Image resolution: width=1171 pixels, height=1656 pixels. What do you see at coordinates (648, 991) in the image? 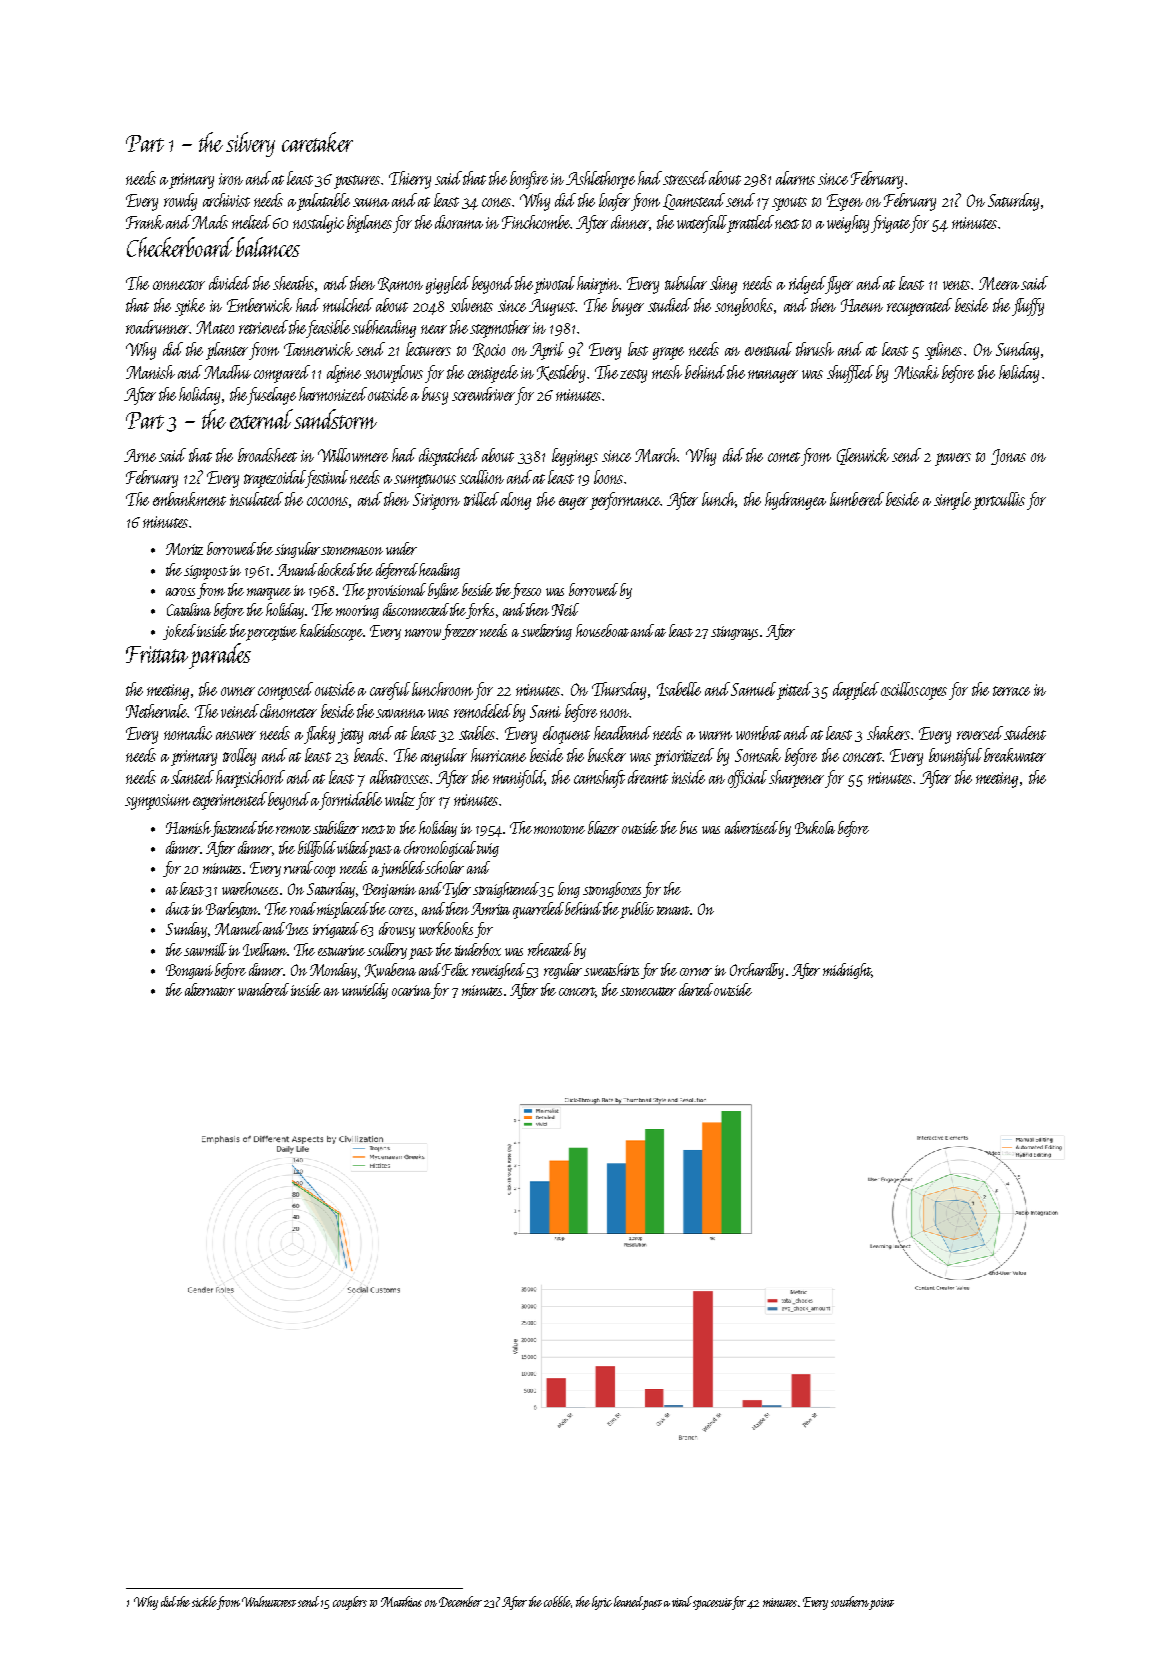
I see `stonecutter` at bounding box center [648, 991].
